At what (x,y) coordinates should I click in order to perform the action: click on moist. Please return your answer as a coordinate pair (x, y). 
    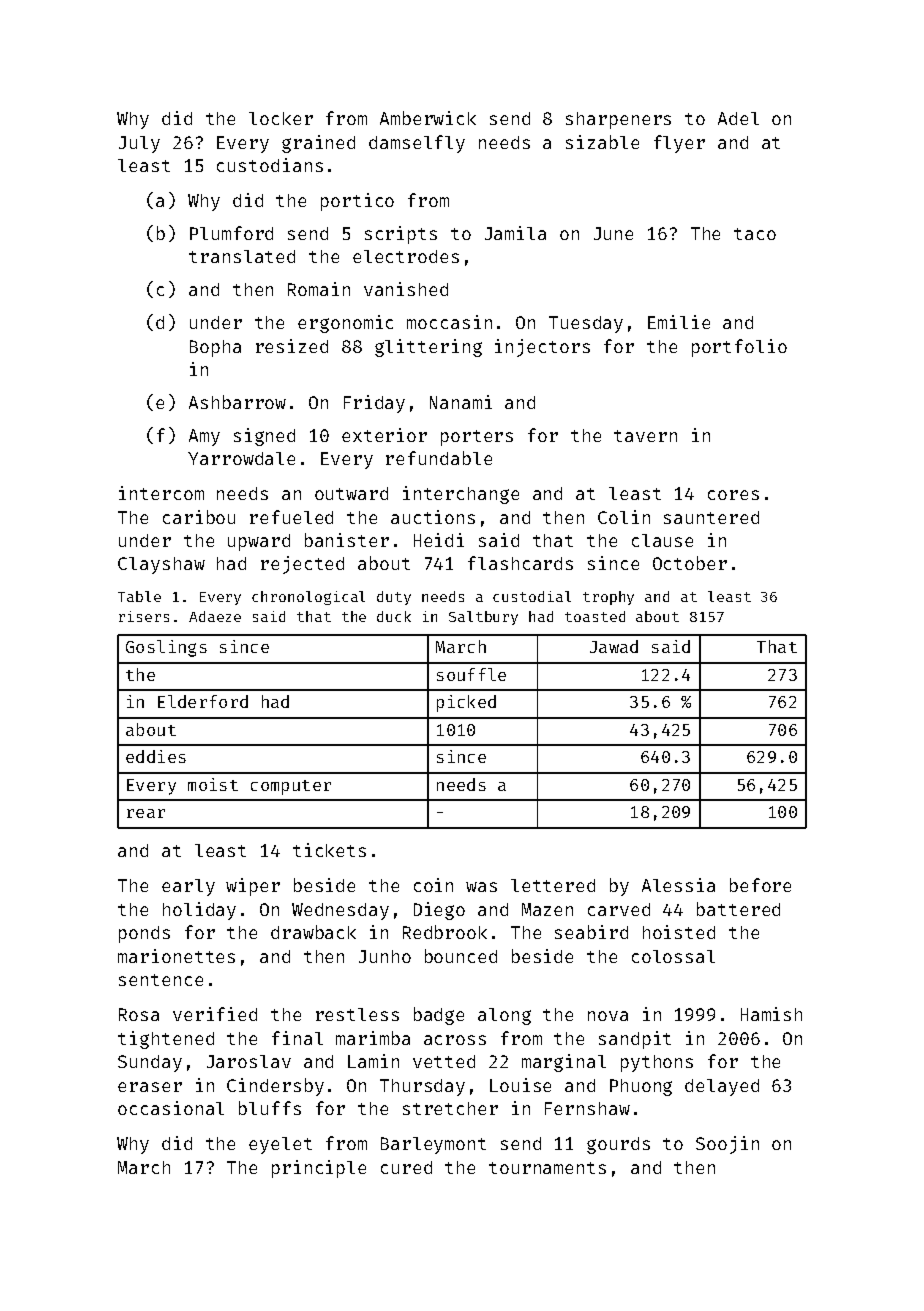
    Looking at the image, I should click on (213, 784).
